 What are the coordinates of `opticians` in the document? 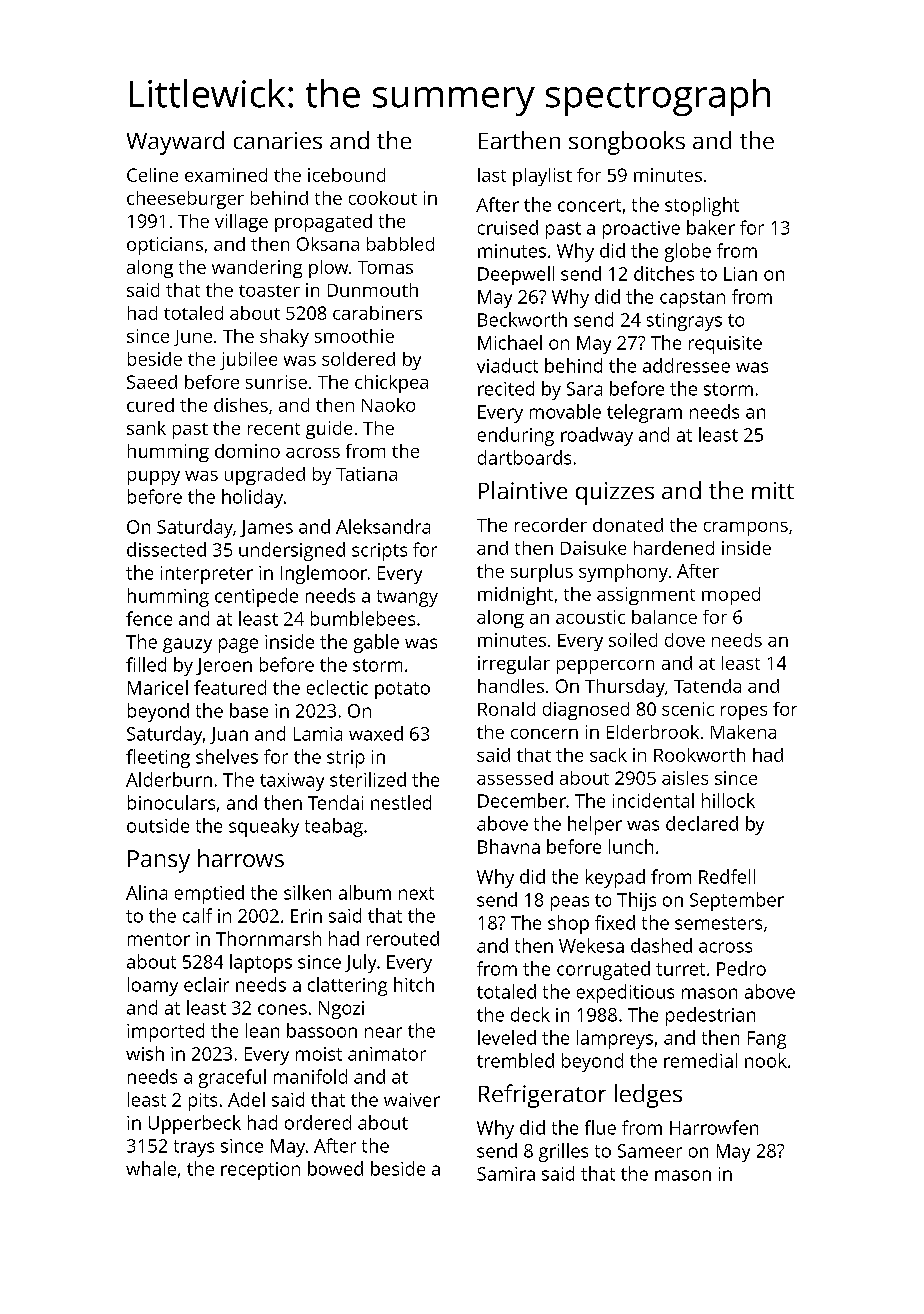 It's located at (165, 246).
